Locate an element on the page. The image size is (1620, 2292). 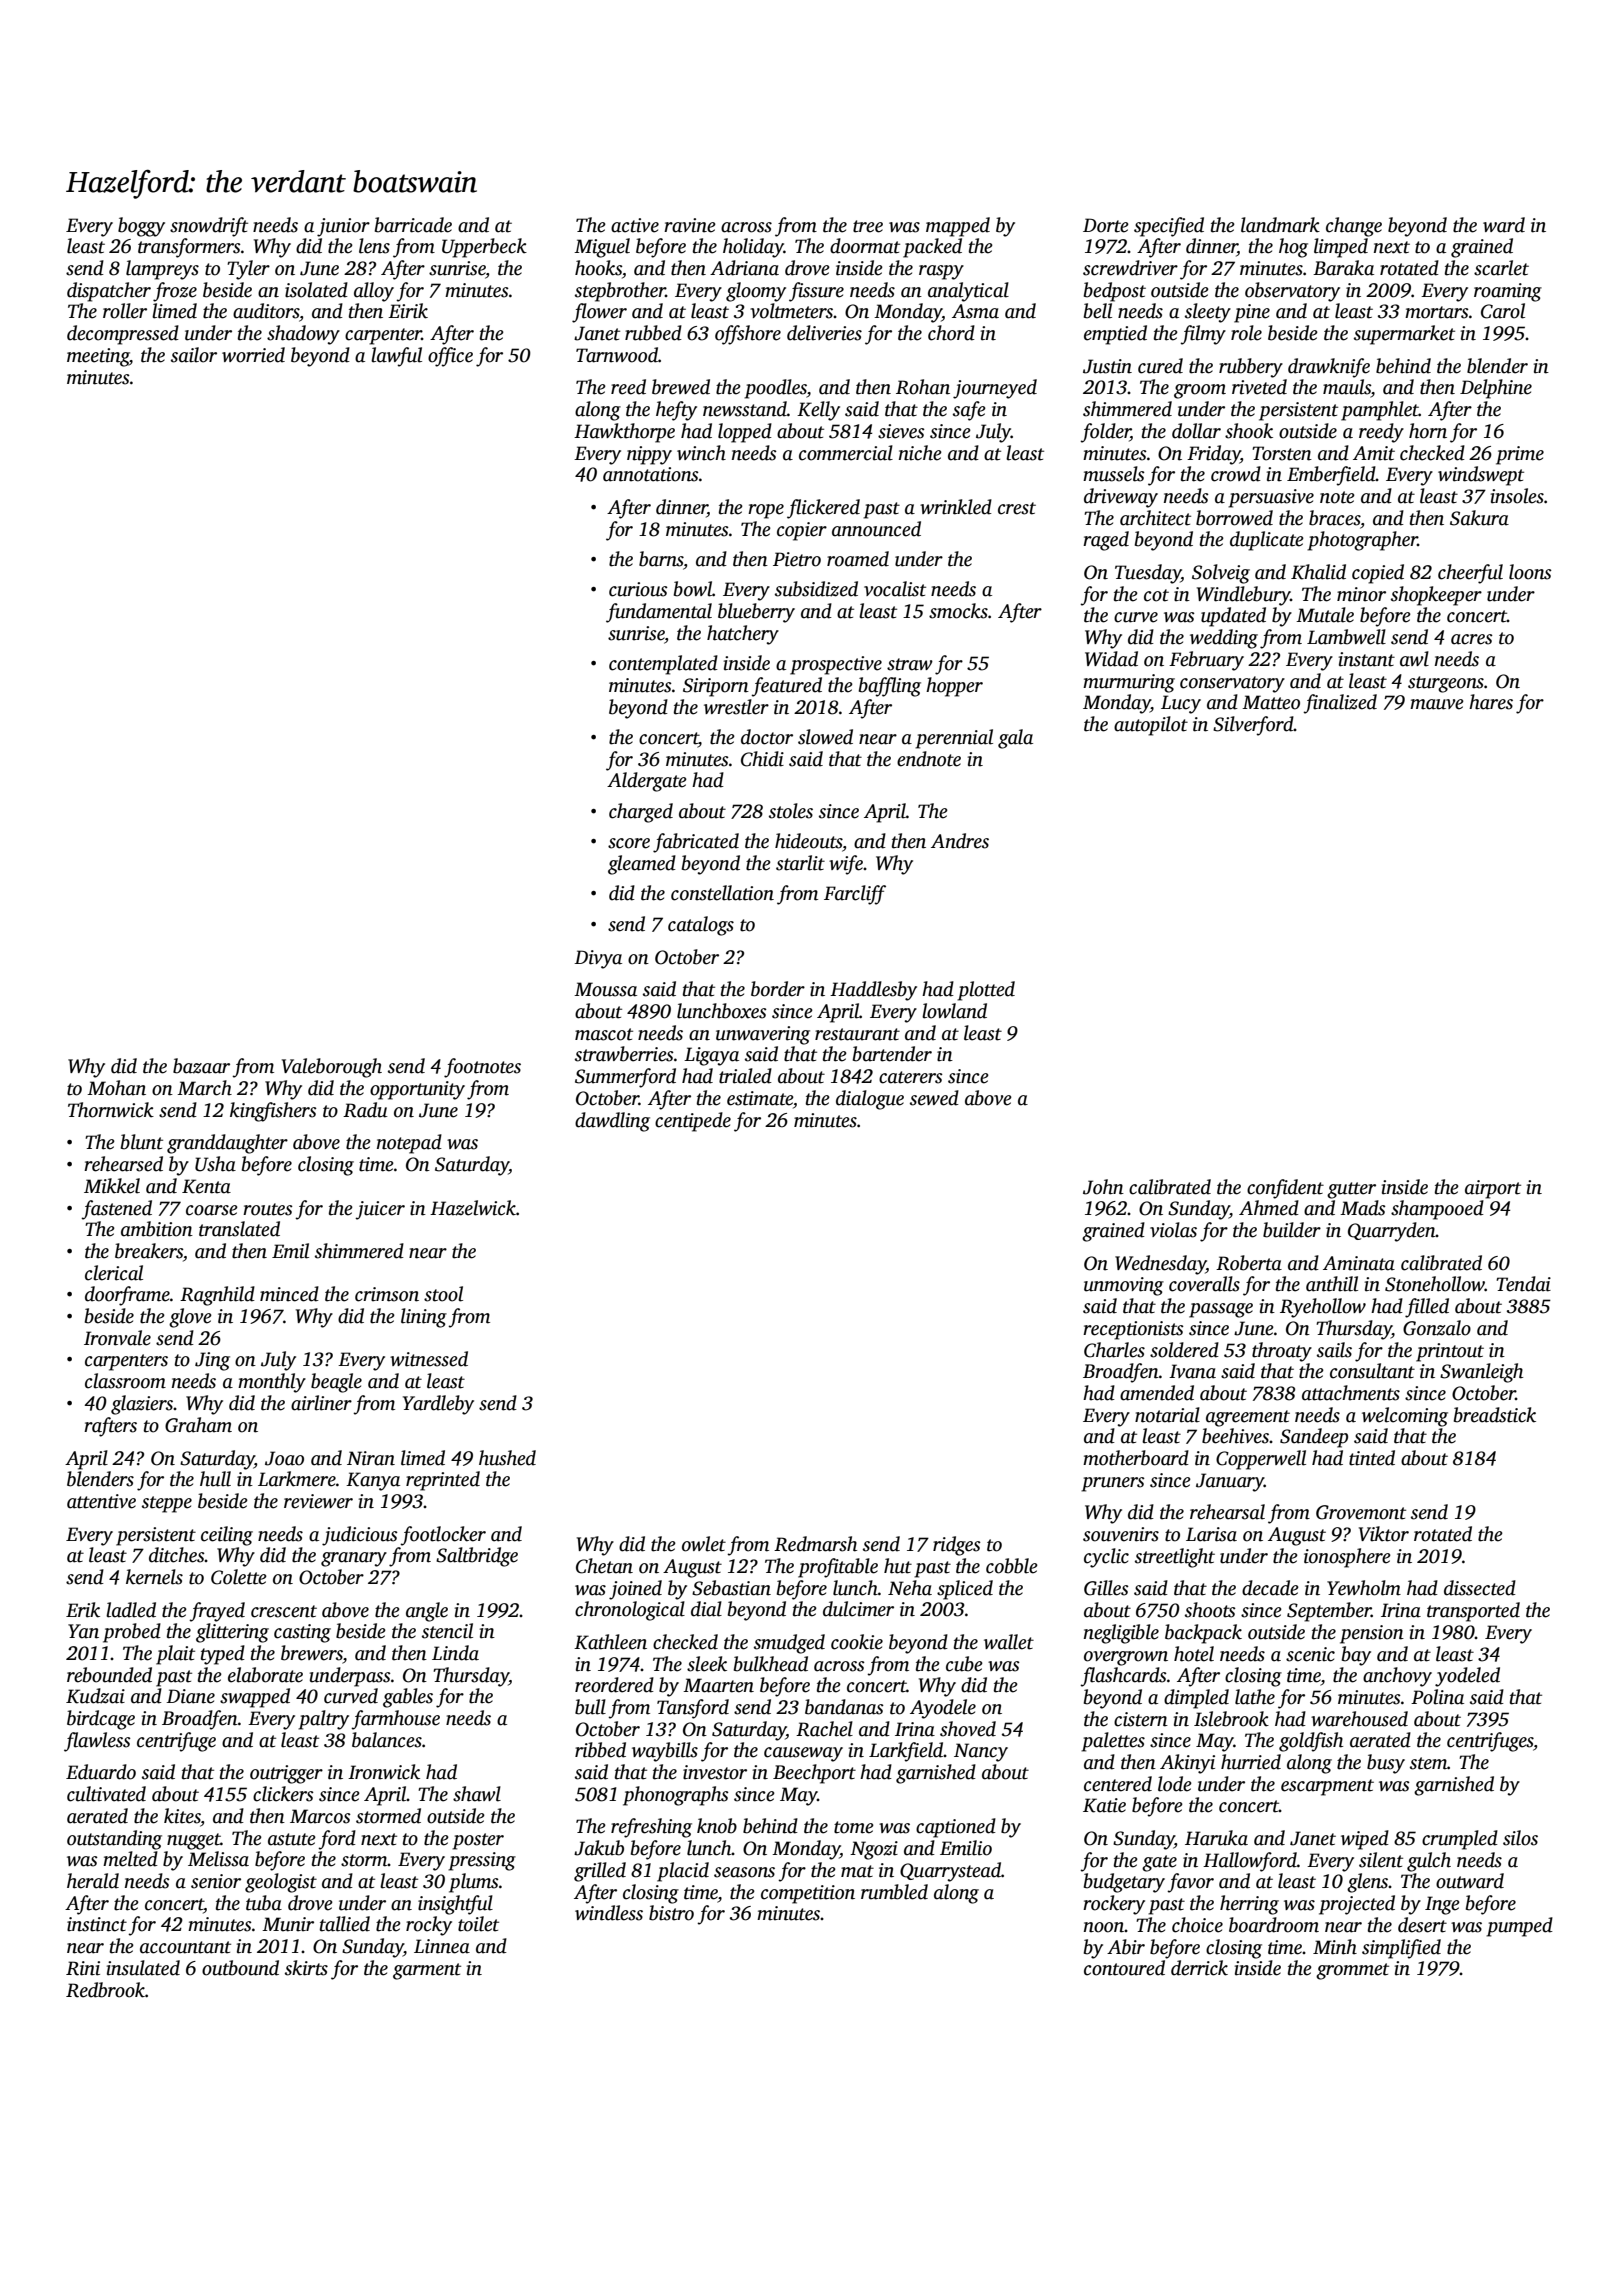
Haddlesby is located at coordinates (873, 991).
